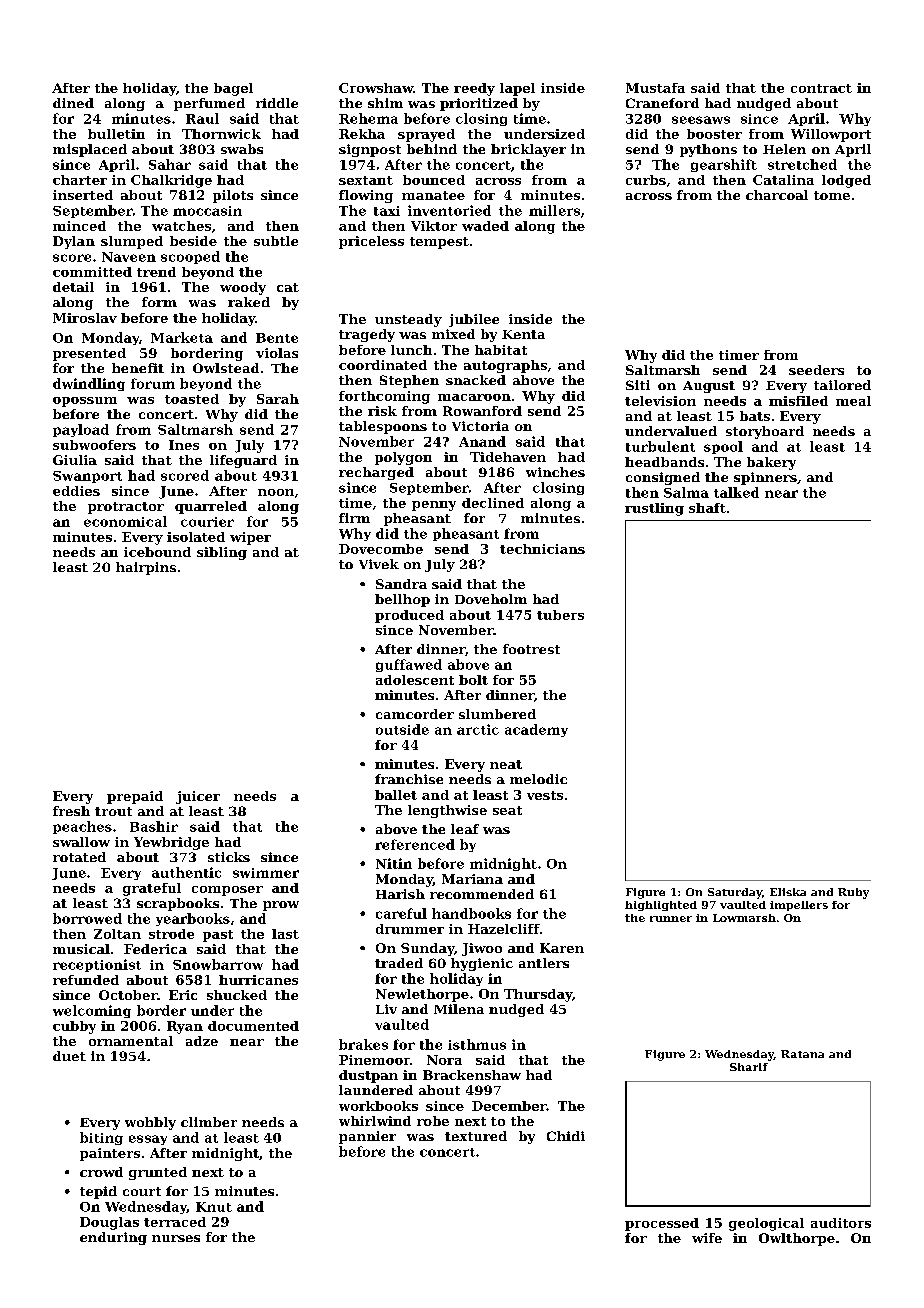 This screenshot has width=924, height=1308. Describe the element at coordinates (396, 795) in the screenshot. I see `ballet` at that location.
